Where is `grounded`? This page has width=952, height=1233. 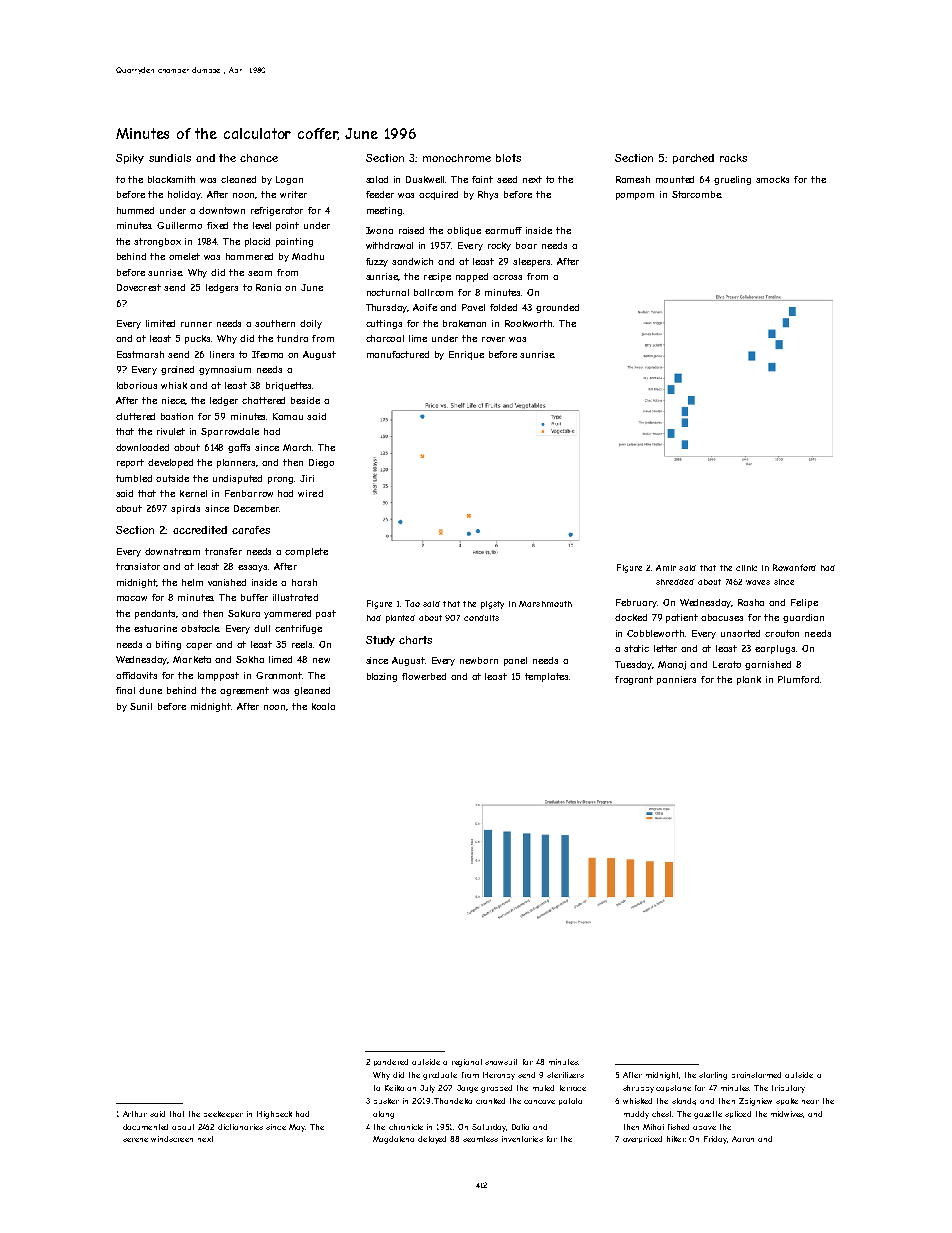
grounded is located at coordinates (557, 308).
